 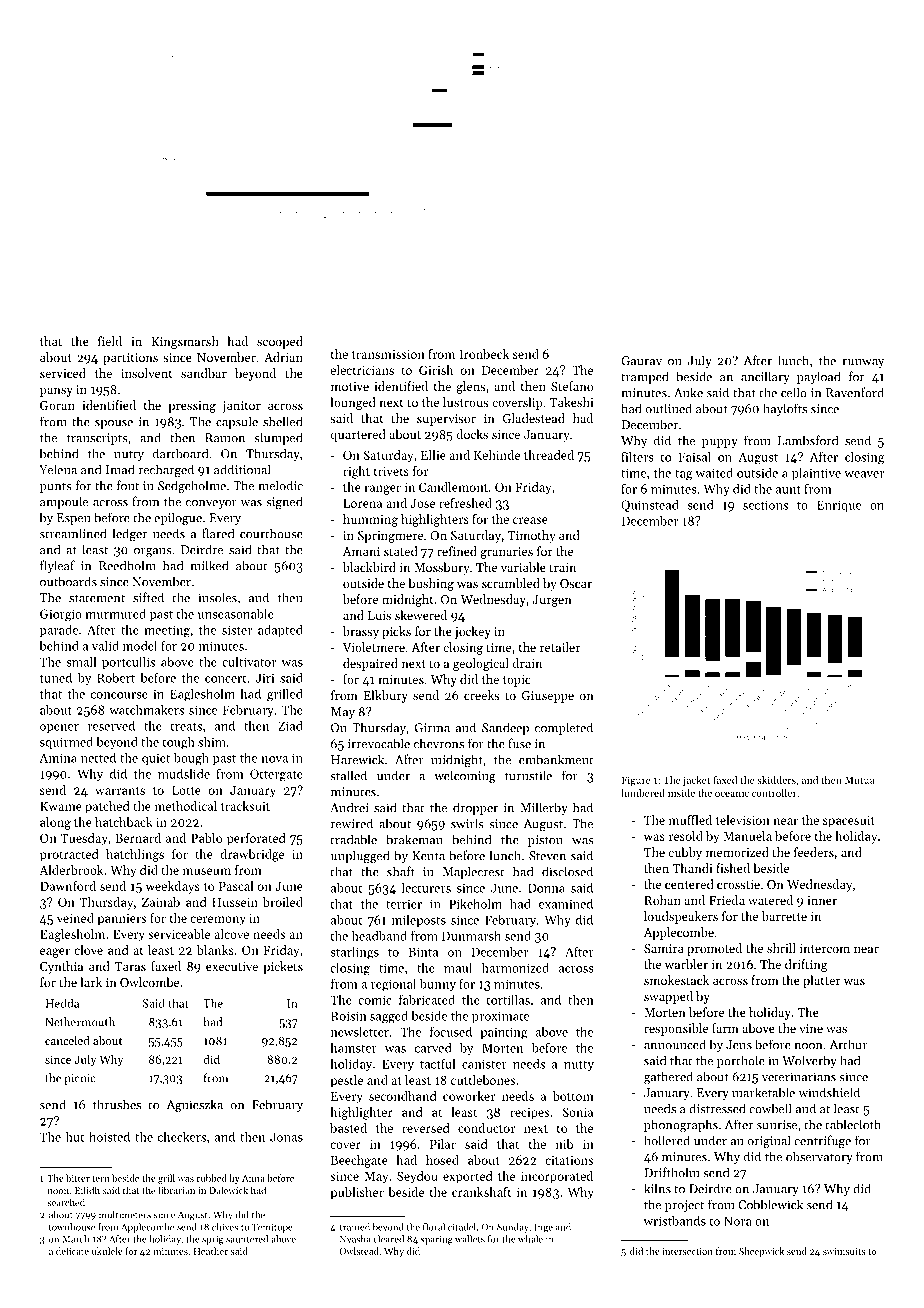 What do you see at coordinates (186, 726) in the screenshot?
I see `treats` at bounding box center [186, 726].
